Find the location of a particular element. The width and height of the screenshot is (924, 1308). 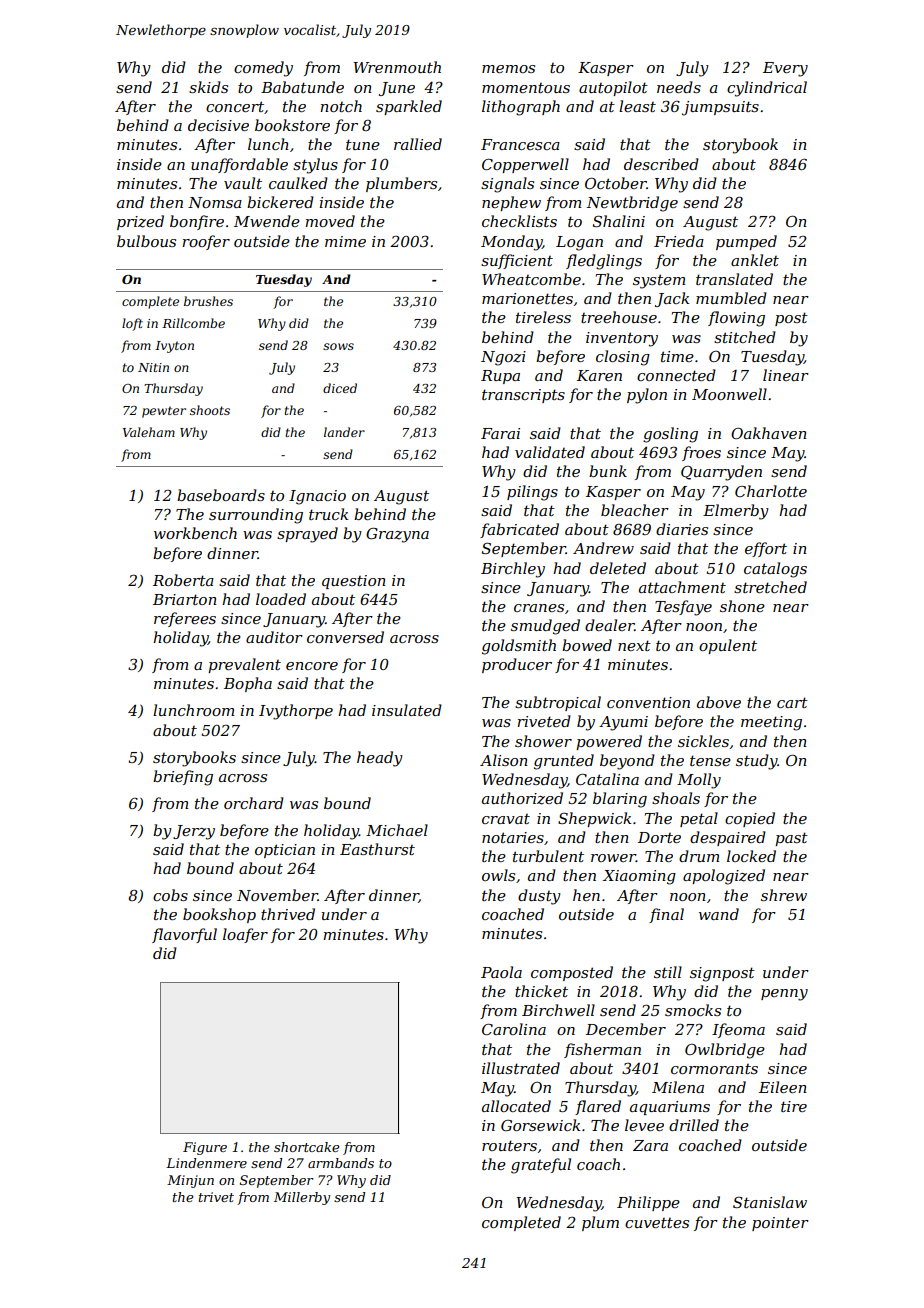

Paola is located at coordinates (501, 972).
